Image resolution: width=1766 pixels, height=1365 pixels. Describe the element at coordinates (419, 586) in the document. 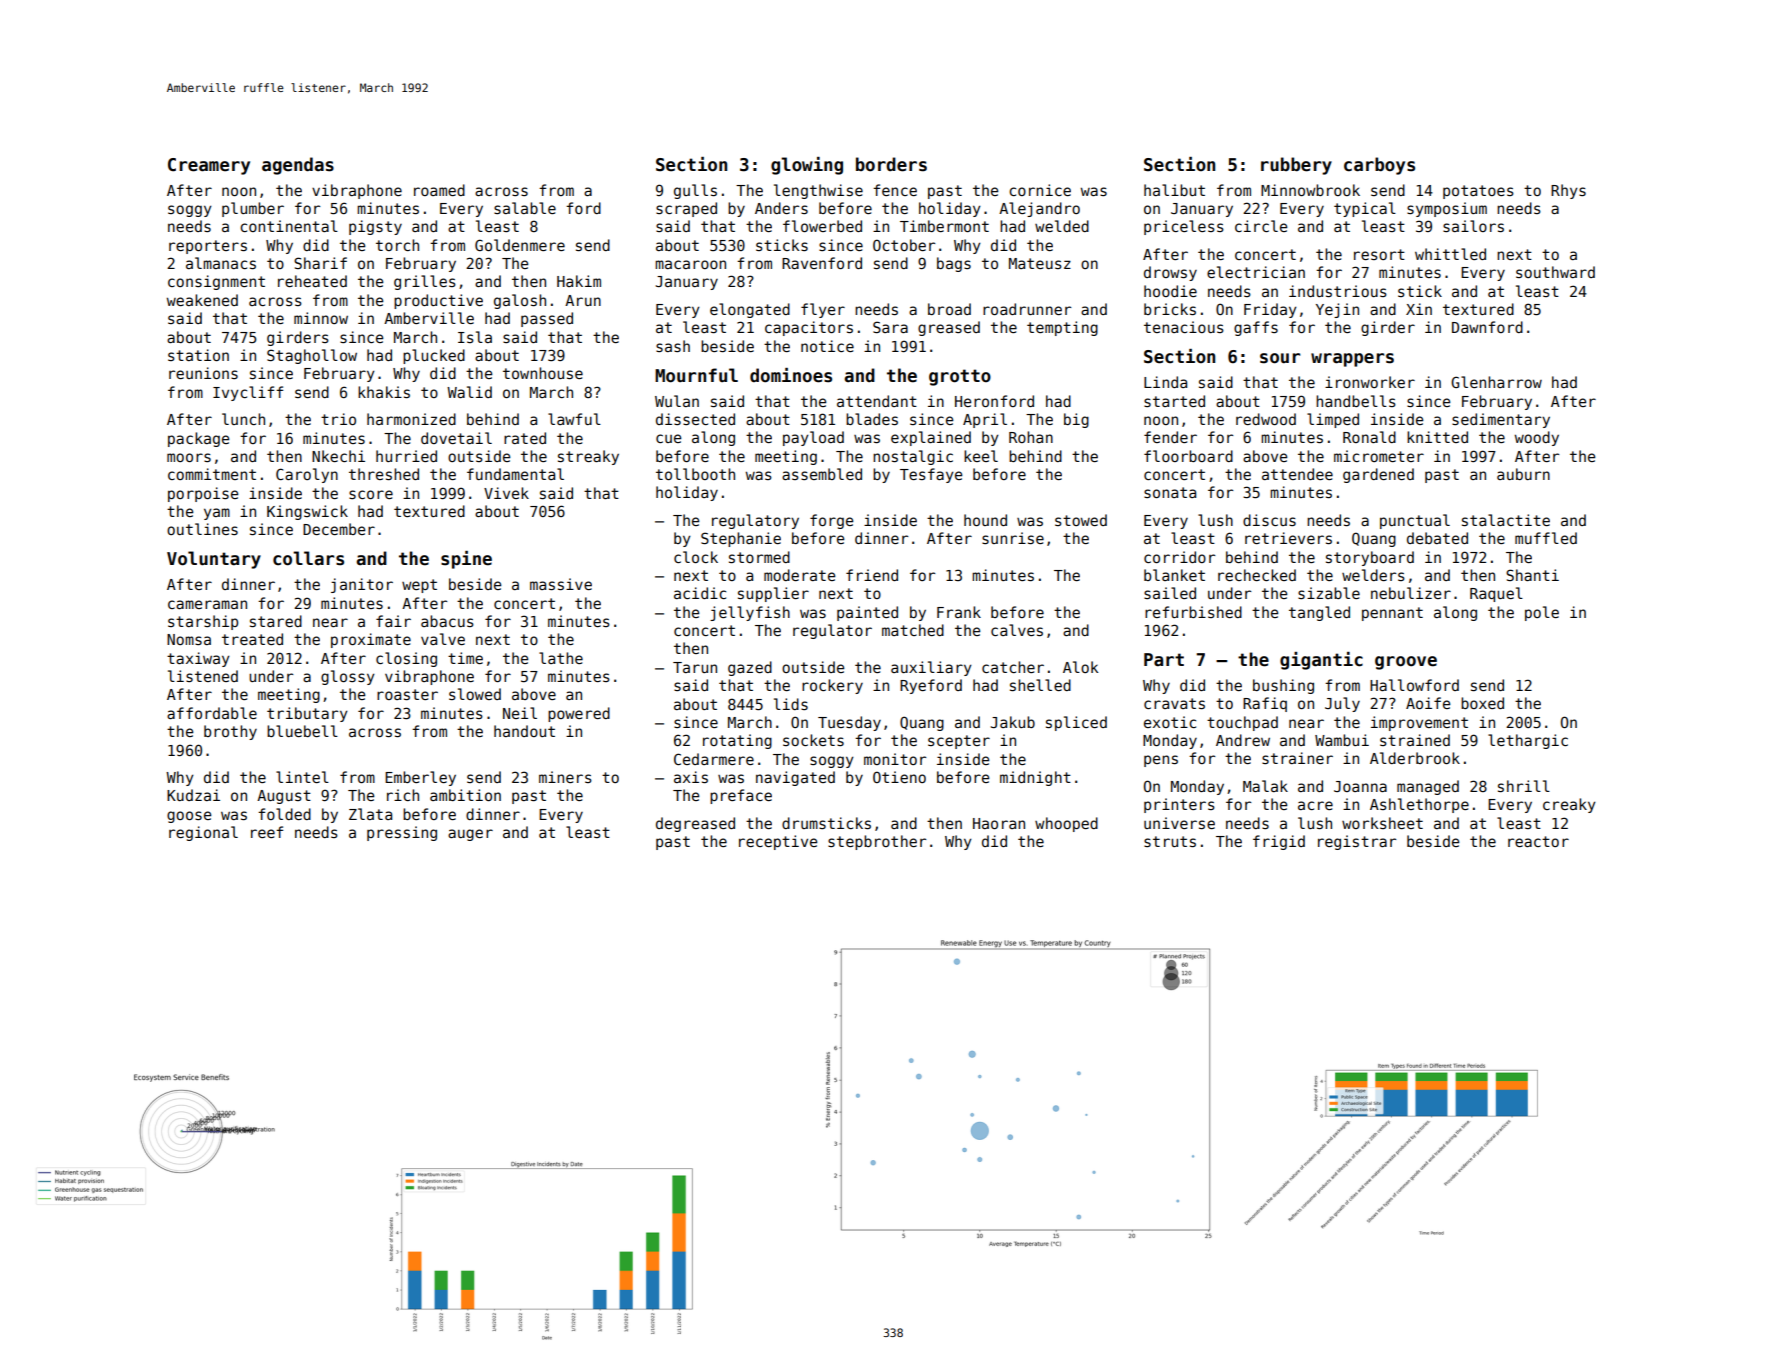

I see `wept` at that location.
